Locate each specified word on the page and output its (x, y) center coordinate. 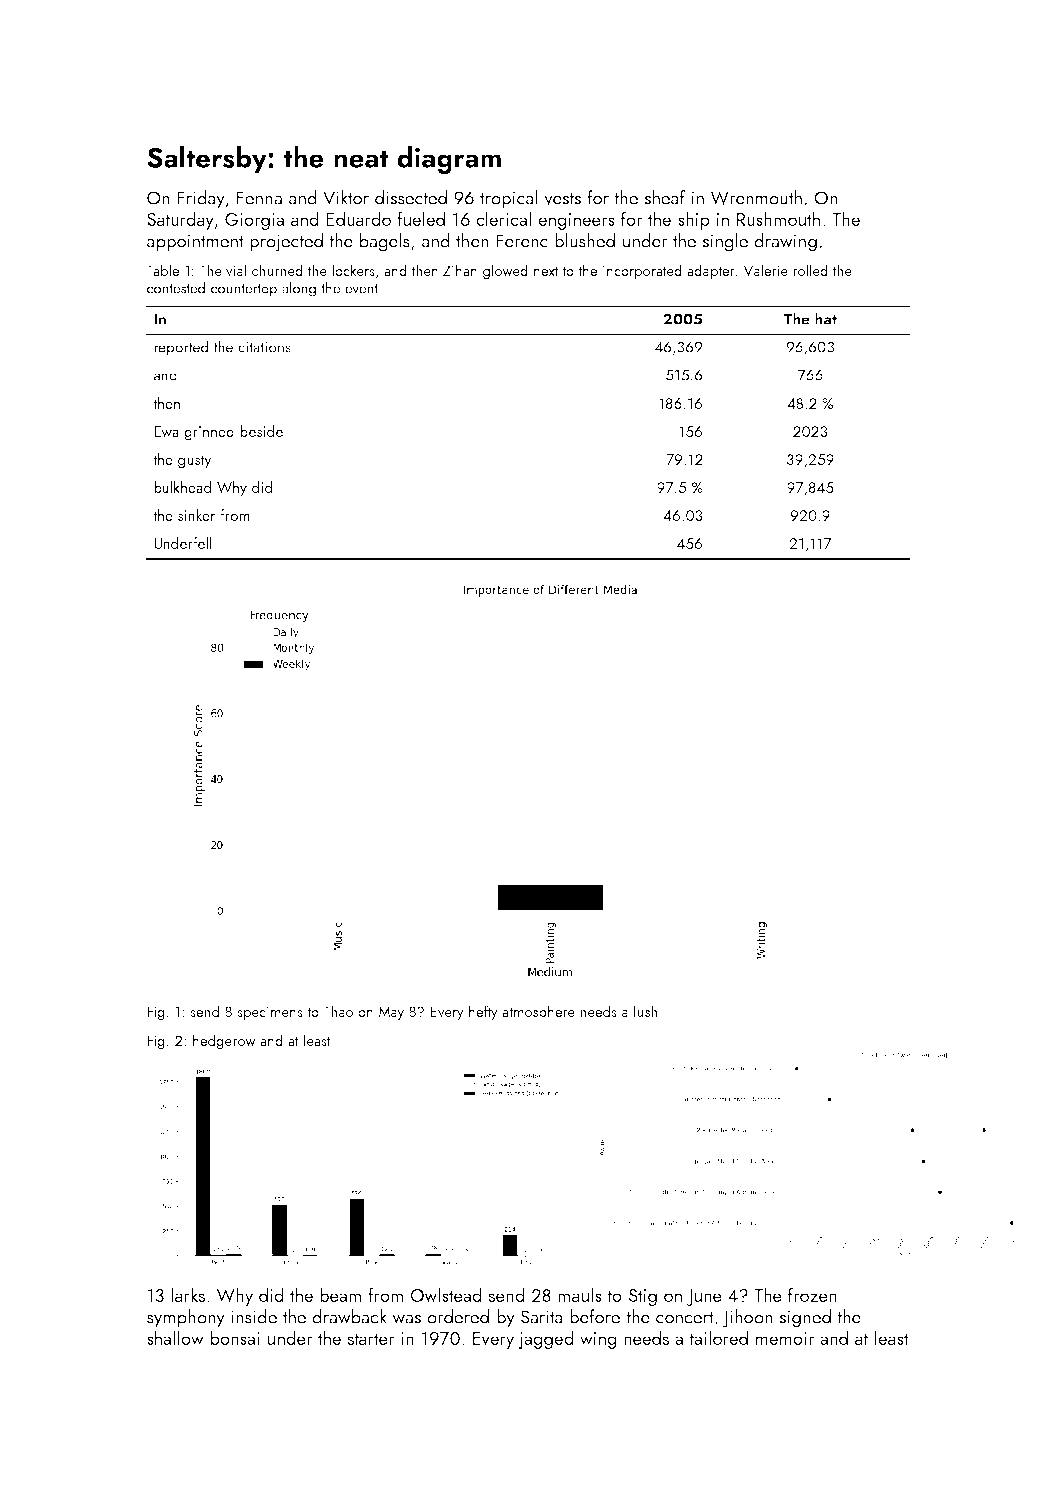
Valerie (765, 270)
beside (261, 431)
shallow (175, 1338)
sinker (196, 515)
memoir (785, 1338)
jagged (546, 1339)
